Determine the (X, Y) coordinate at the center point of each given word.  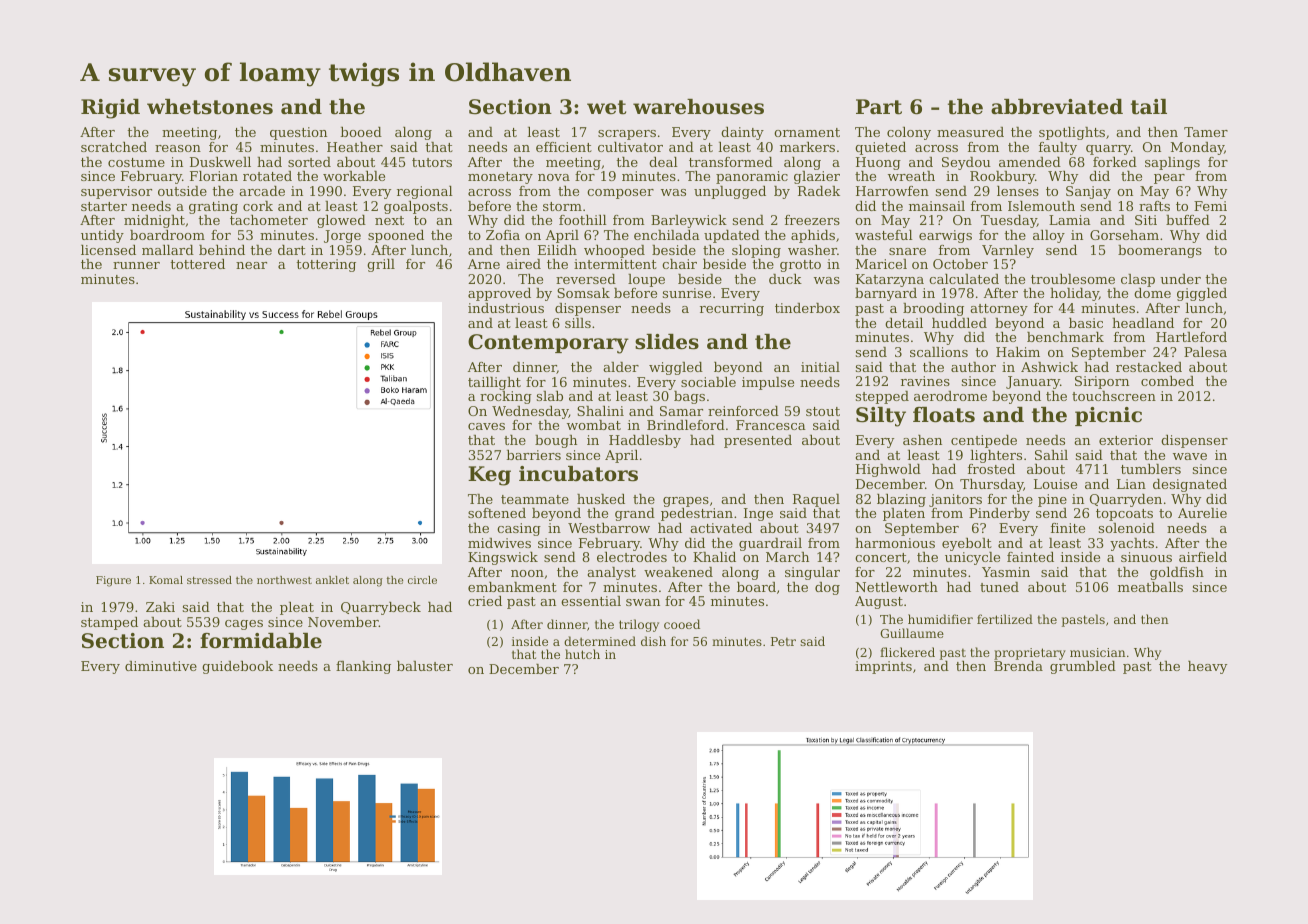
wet (606, 107)
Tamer (1206, 132)
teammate (535, 499)
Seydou (966, 163)
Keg (489, 476)
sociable (708, 382)
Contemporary (548, 344)
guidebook (237, 667)
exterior (1126, 440)
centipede (984, 441)
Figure (113, 581)
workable (354, 176)
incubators (578, 474)
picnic (1108, 416)
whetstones (210, 107)
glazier (817, 177)
